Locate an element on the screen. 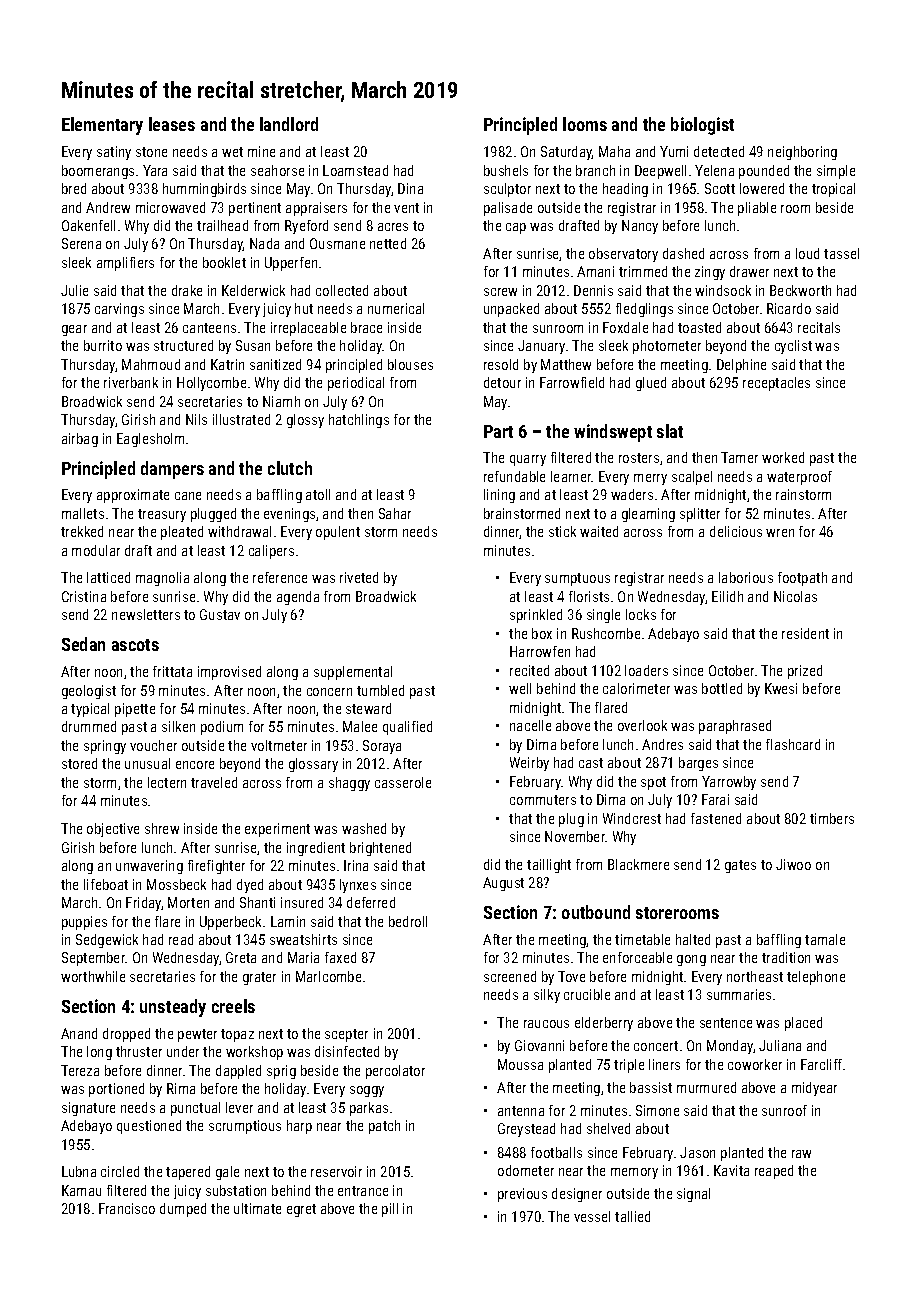 This screenshot has height=1308, width=924. delicious is located at coordinates (736, 531).
